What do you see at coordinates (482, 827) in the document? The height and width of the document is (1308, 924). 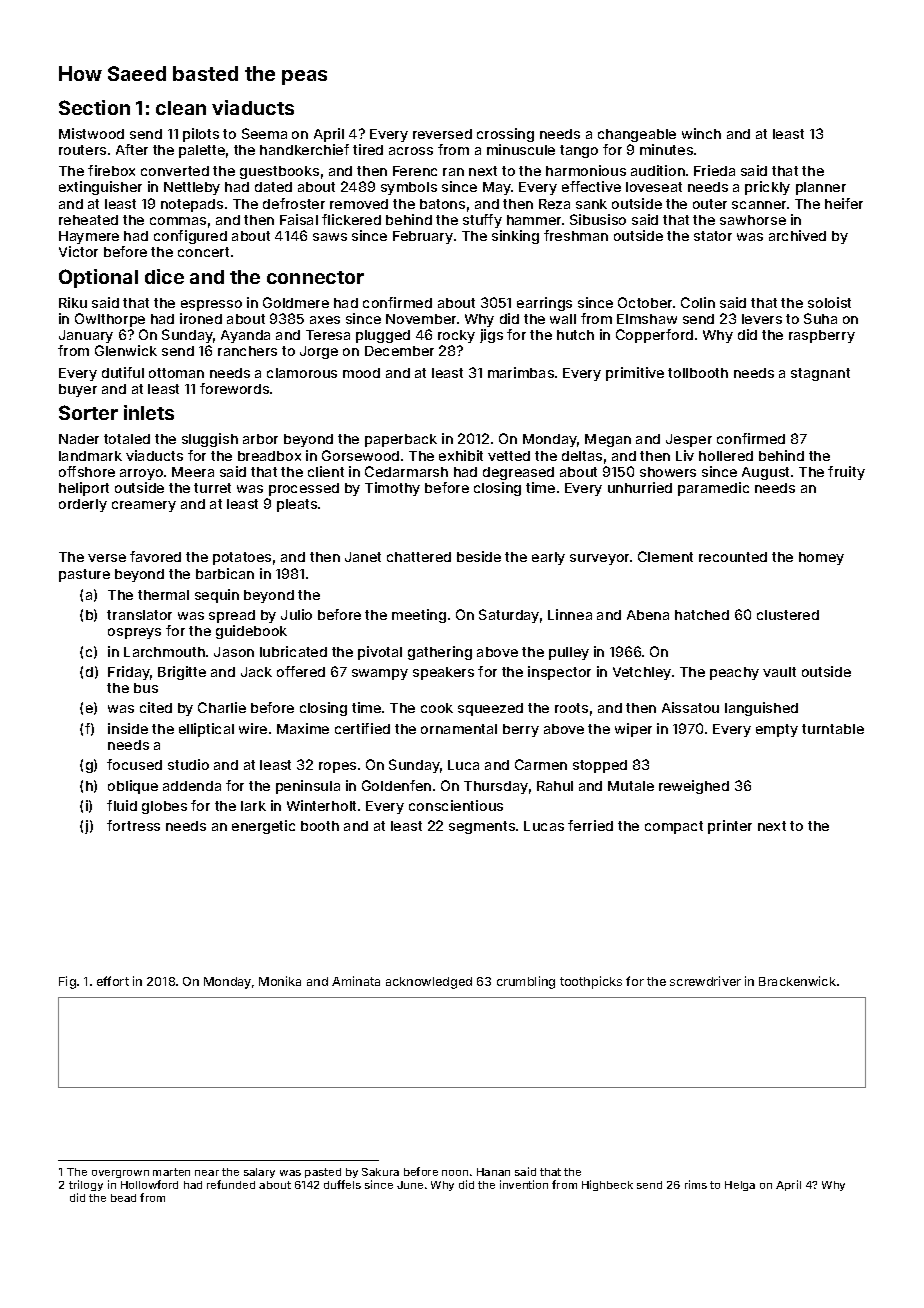 I see `segments` at bounding box center [482, 827].
